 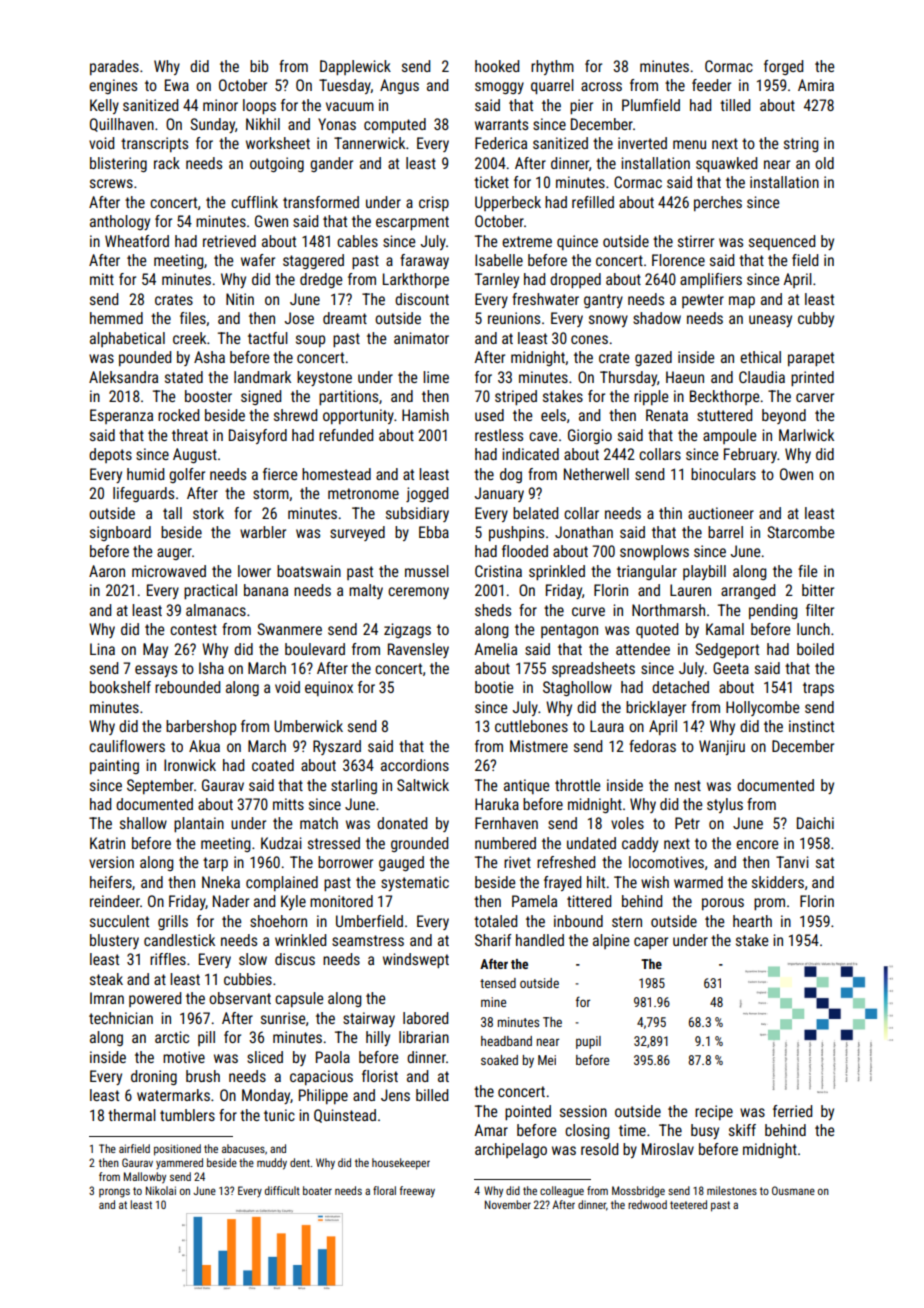 What do you see at coordinates (350, 106) in the page?
I see `vacuum` at bounding box center [350, 106].
